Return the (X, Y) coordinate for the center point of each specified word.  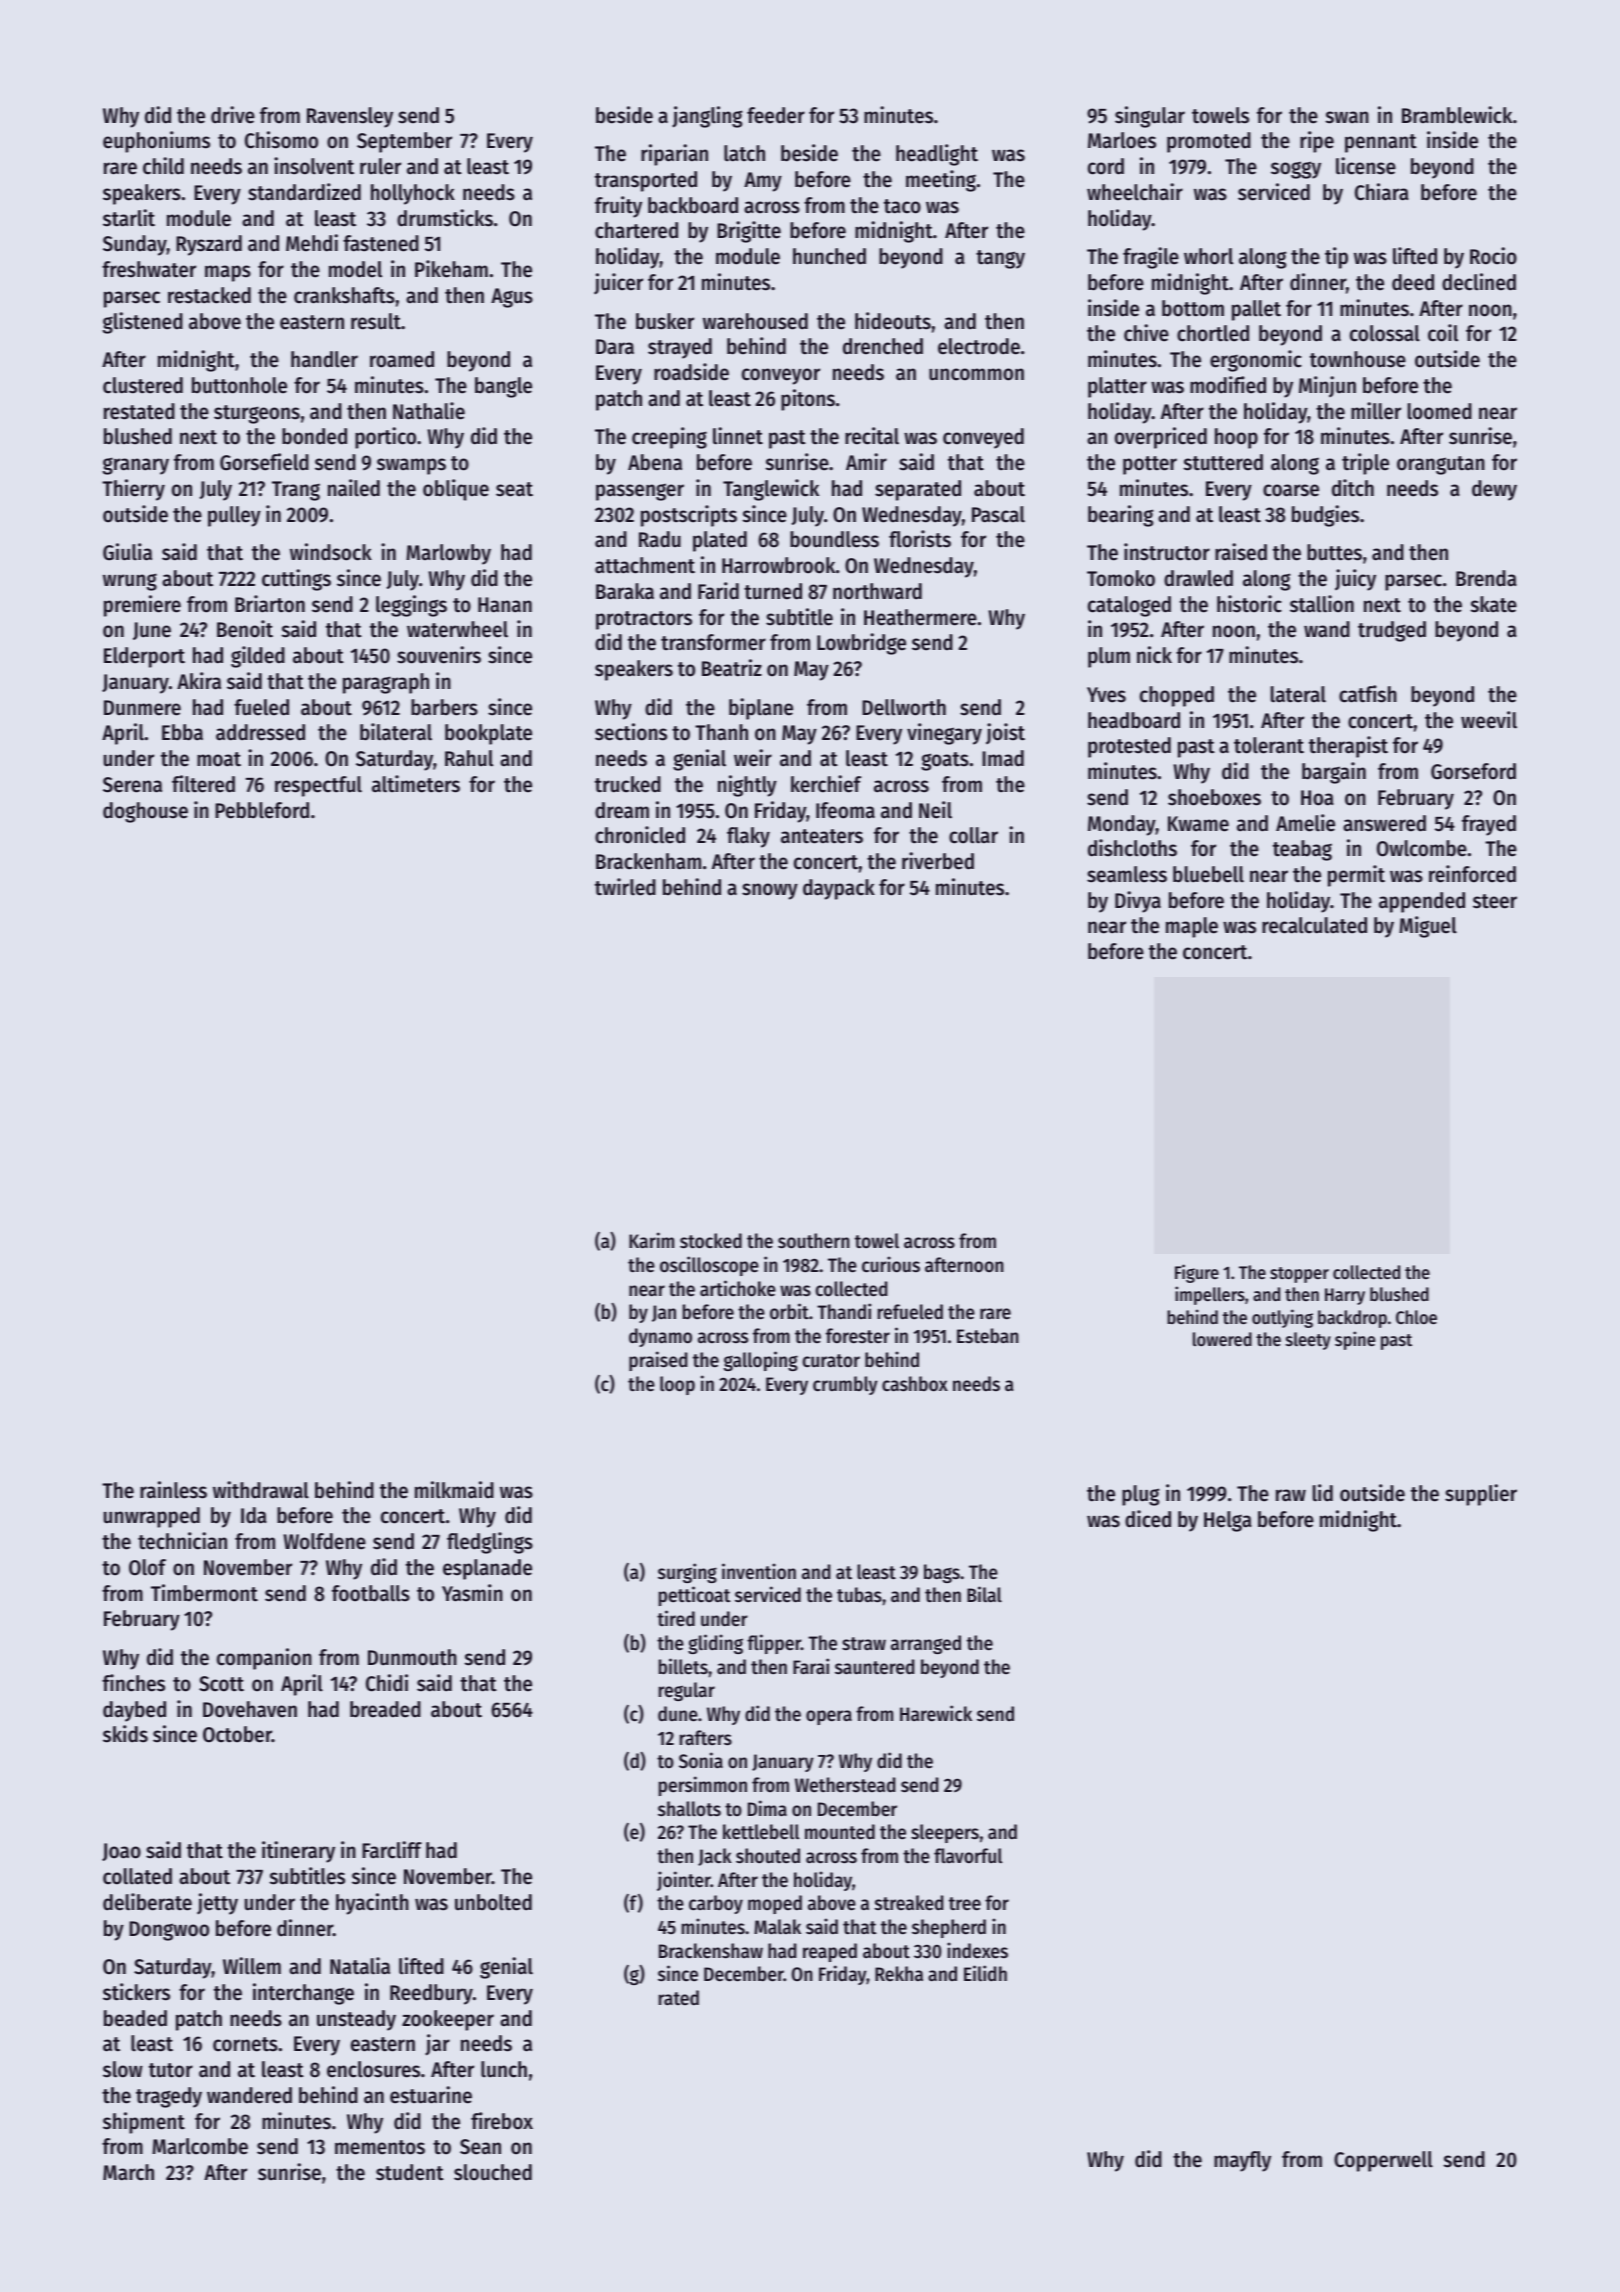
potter (1150, 465)
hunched (829, 256)
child (163, 166)
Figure (1197, 1273)
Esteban (988, 1336)
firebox (502, 2121)
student (410, 2172)
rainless (173, 1490)
